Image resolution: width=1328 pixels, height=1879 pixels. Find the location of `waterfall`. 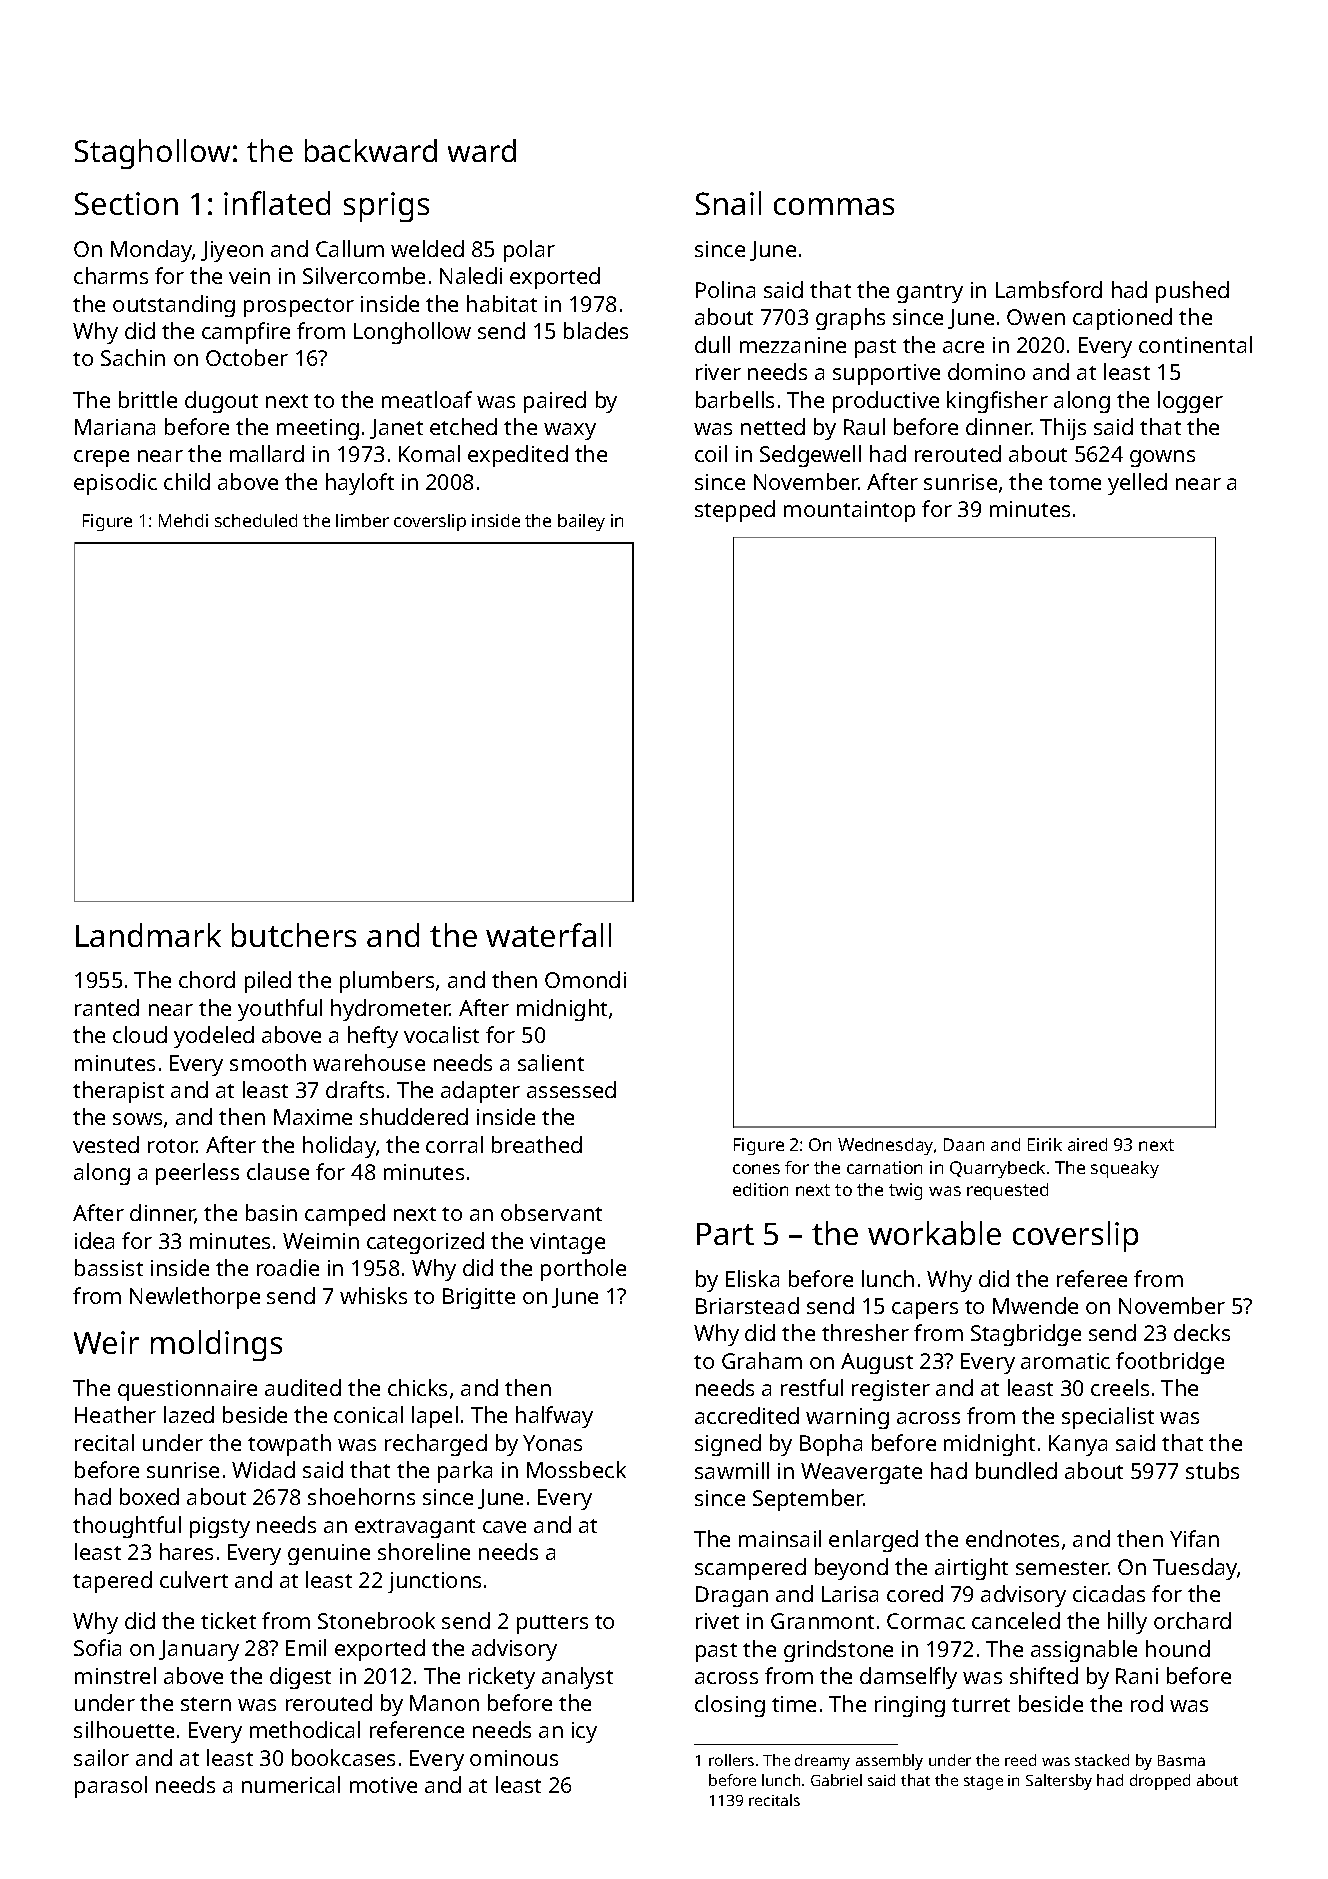

waterfall is located at coordinates (548, 935).
